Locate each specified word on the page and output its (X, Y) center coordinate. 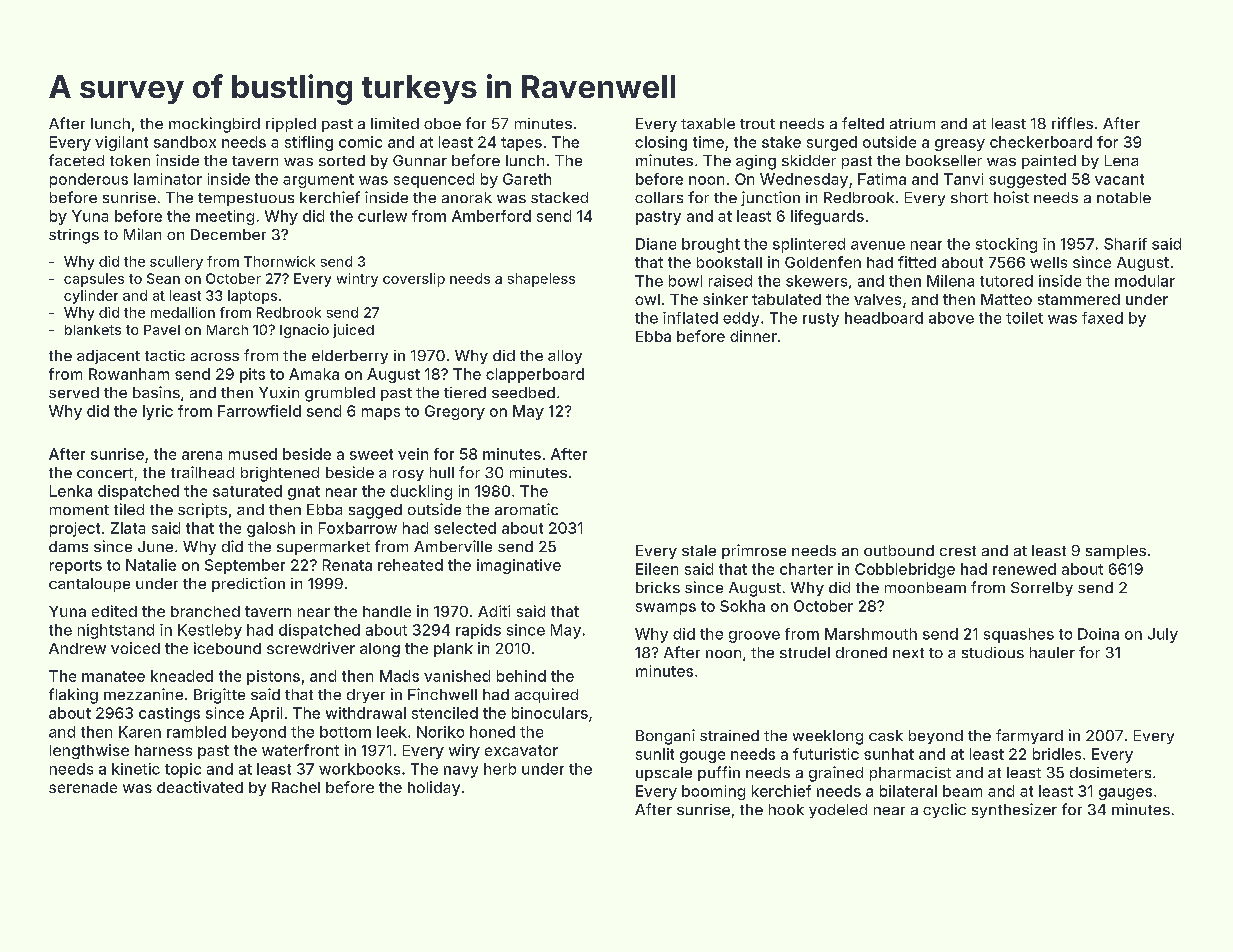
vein (413, 454)
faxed (1102, 318)
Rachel (296, 787)
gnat (304, 493)
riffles (1072, 123)
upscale (664, 774)
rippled (291, 125)
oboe (442, 123)
